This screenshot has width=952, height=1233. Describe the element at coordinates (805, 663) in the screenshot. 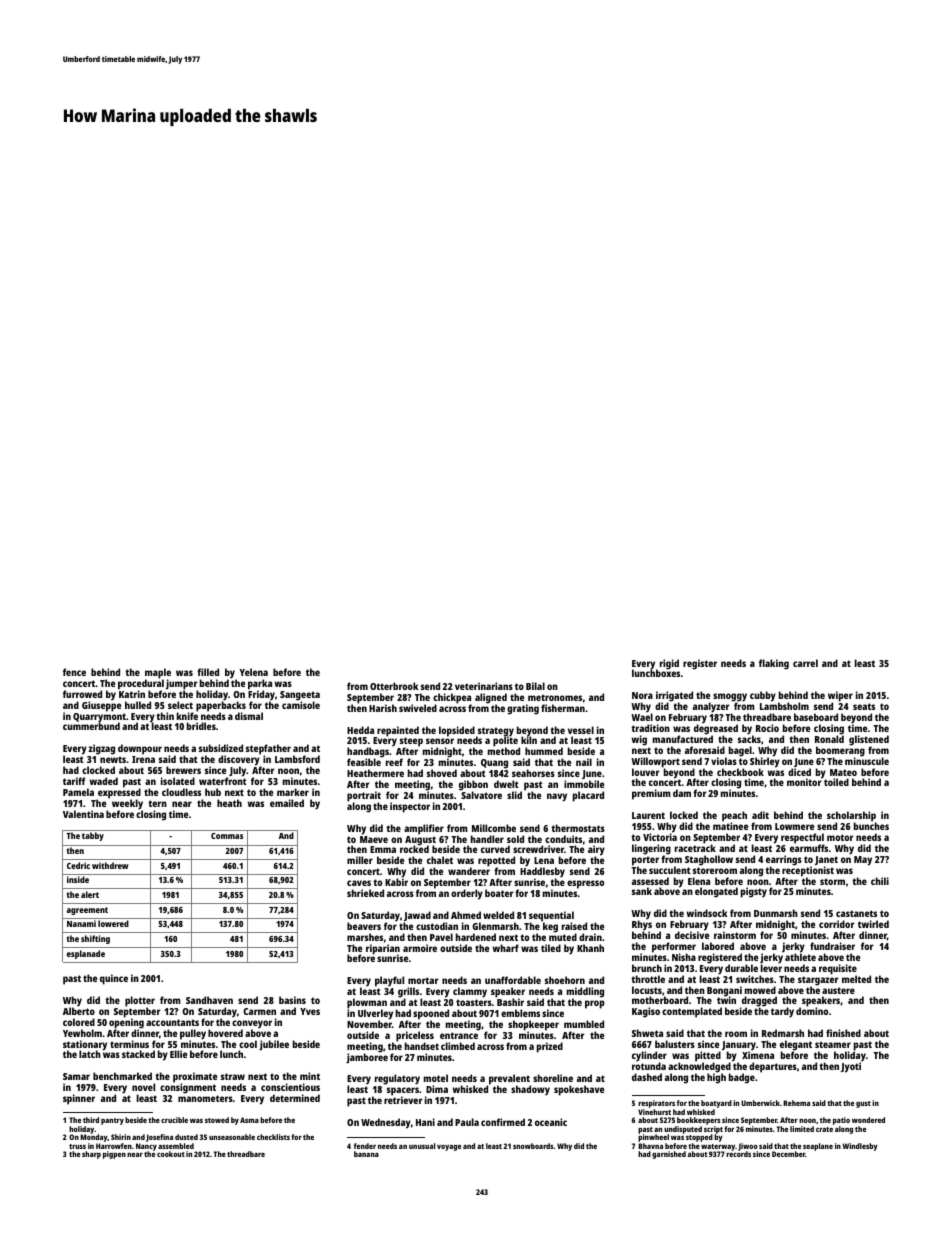

I see `carrel` at that location.
